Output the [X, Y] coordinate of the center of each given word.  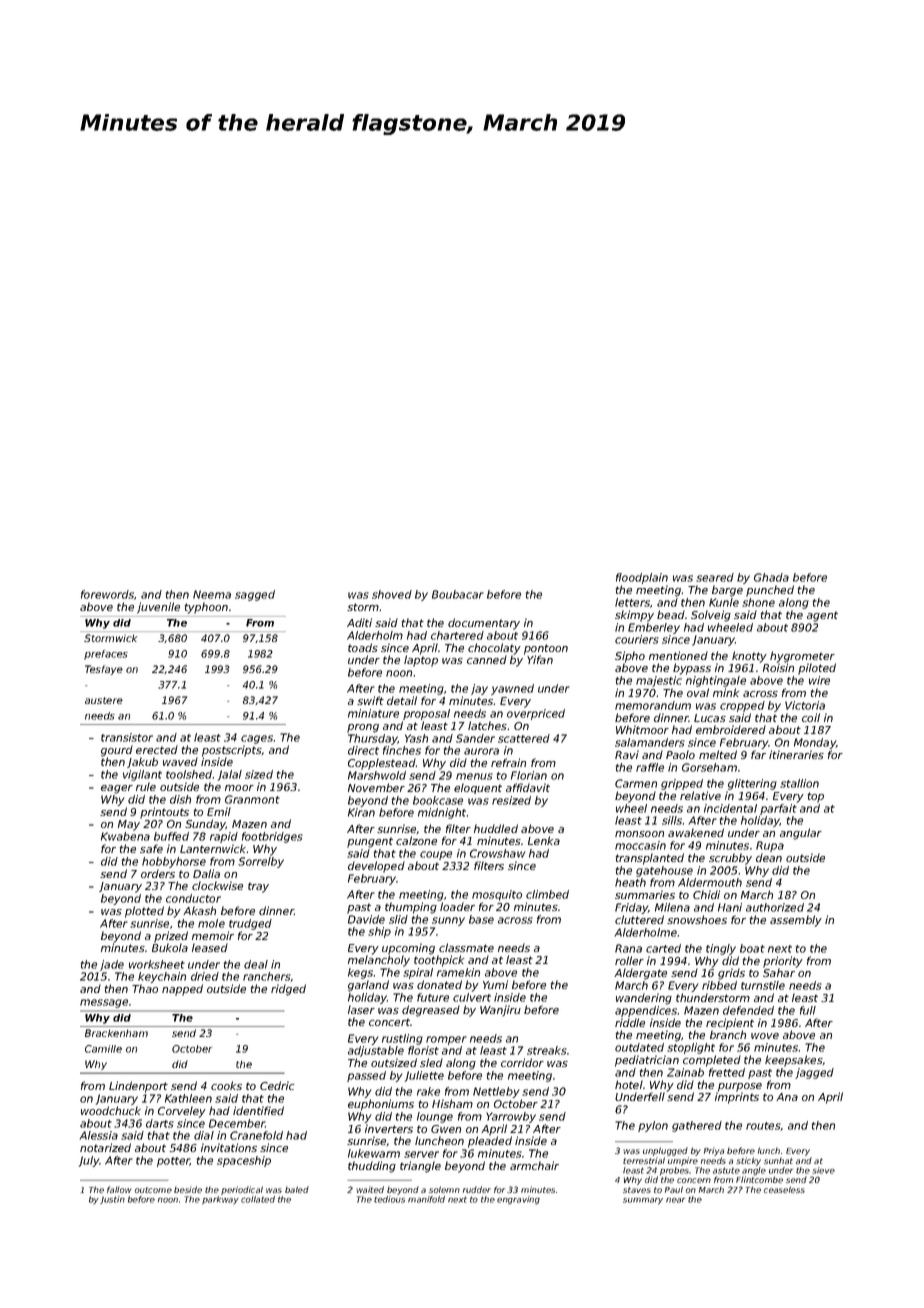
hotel [629, 1084]
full [808, 1010]
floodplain [642, 578]
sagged [255, 595]
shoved [392, 594]
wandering [644, 999]
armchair [534, 1165]
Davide [366, 919]
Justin [112, 1200]
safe [151, 848]
